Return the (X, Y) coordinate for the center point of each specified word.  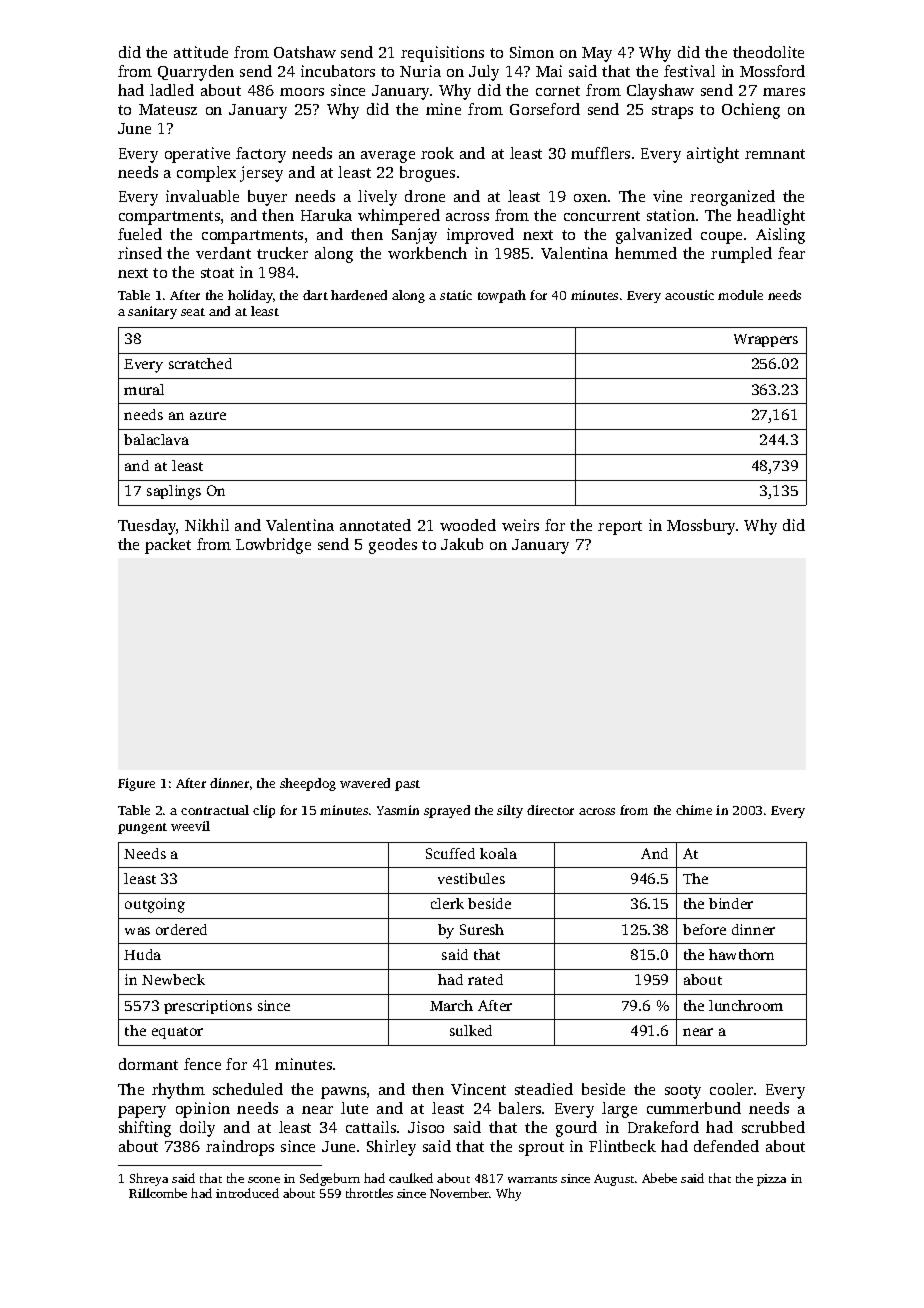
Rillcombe (158, 1193)
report (620, 528)
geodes (393, 546)
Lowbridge (273, 546)
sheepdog (308, 784)
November (460, 1193)
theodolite (768, 52)
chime (694, 810)
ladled (172, 90)
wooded (468, 525)
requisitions (442, 54)
